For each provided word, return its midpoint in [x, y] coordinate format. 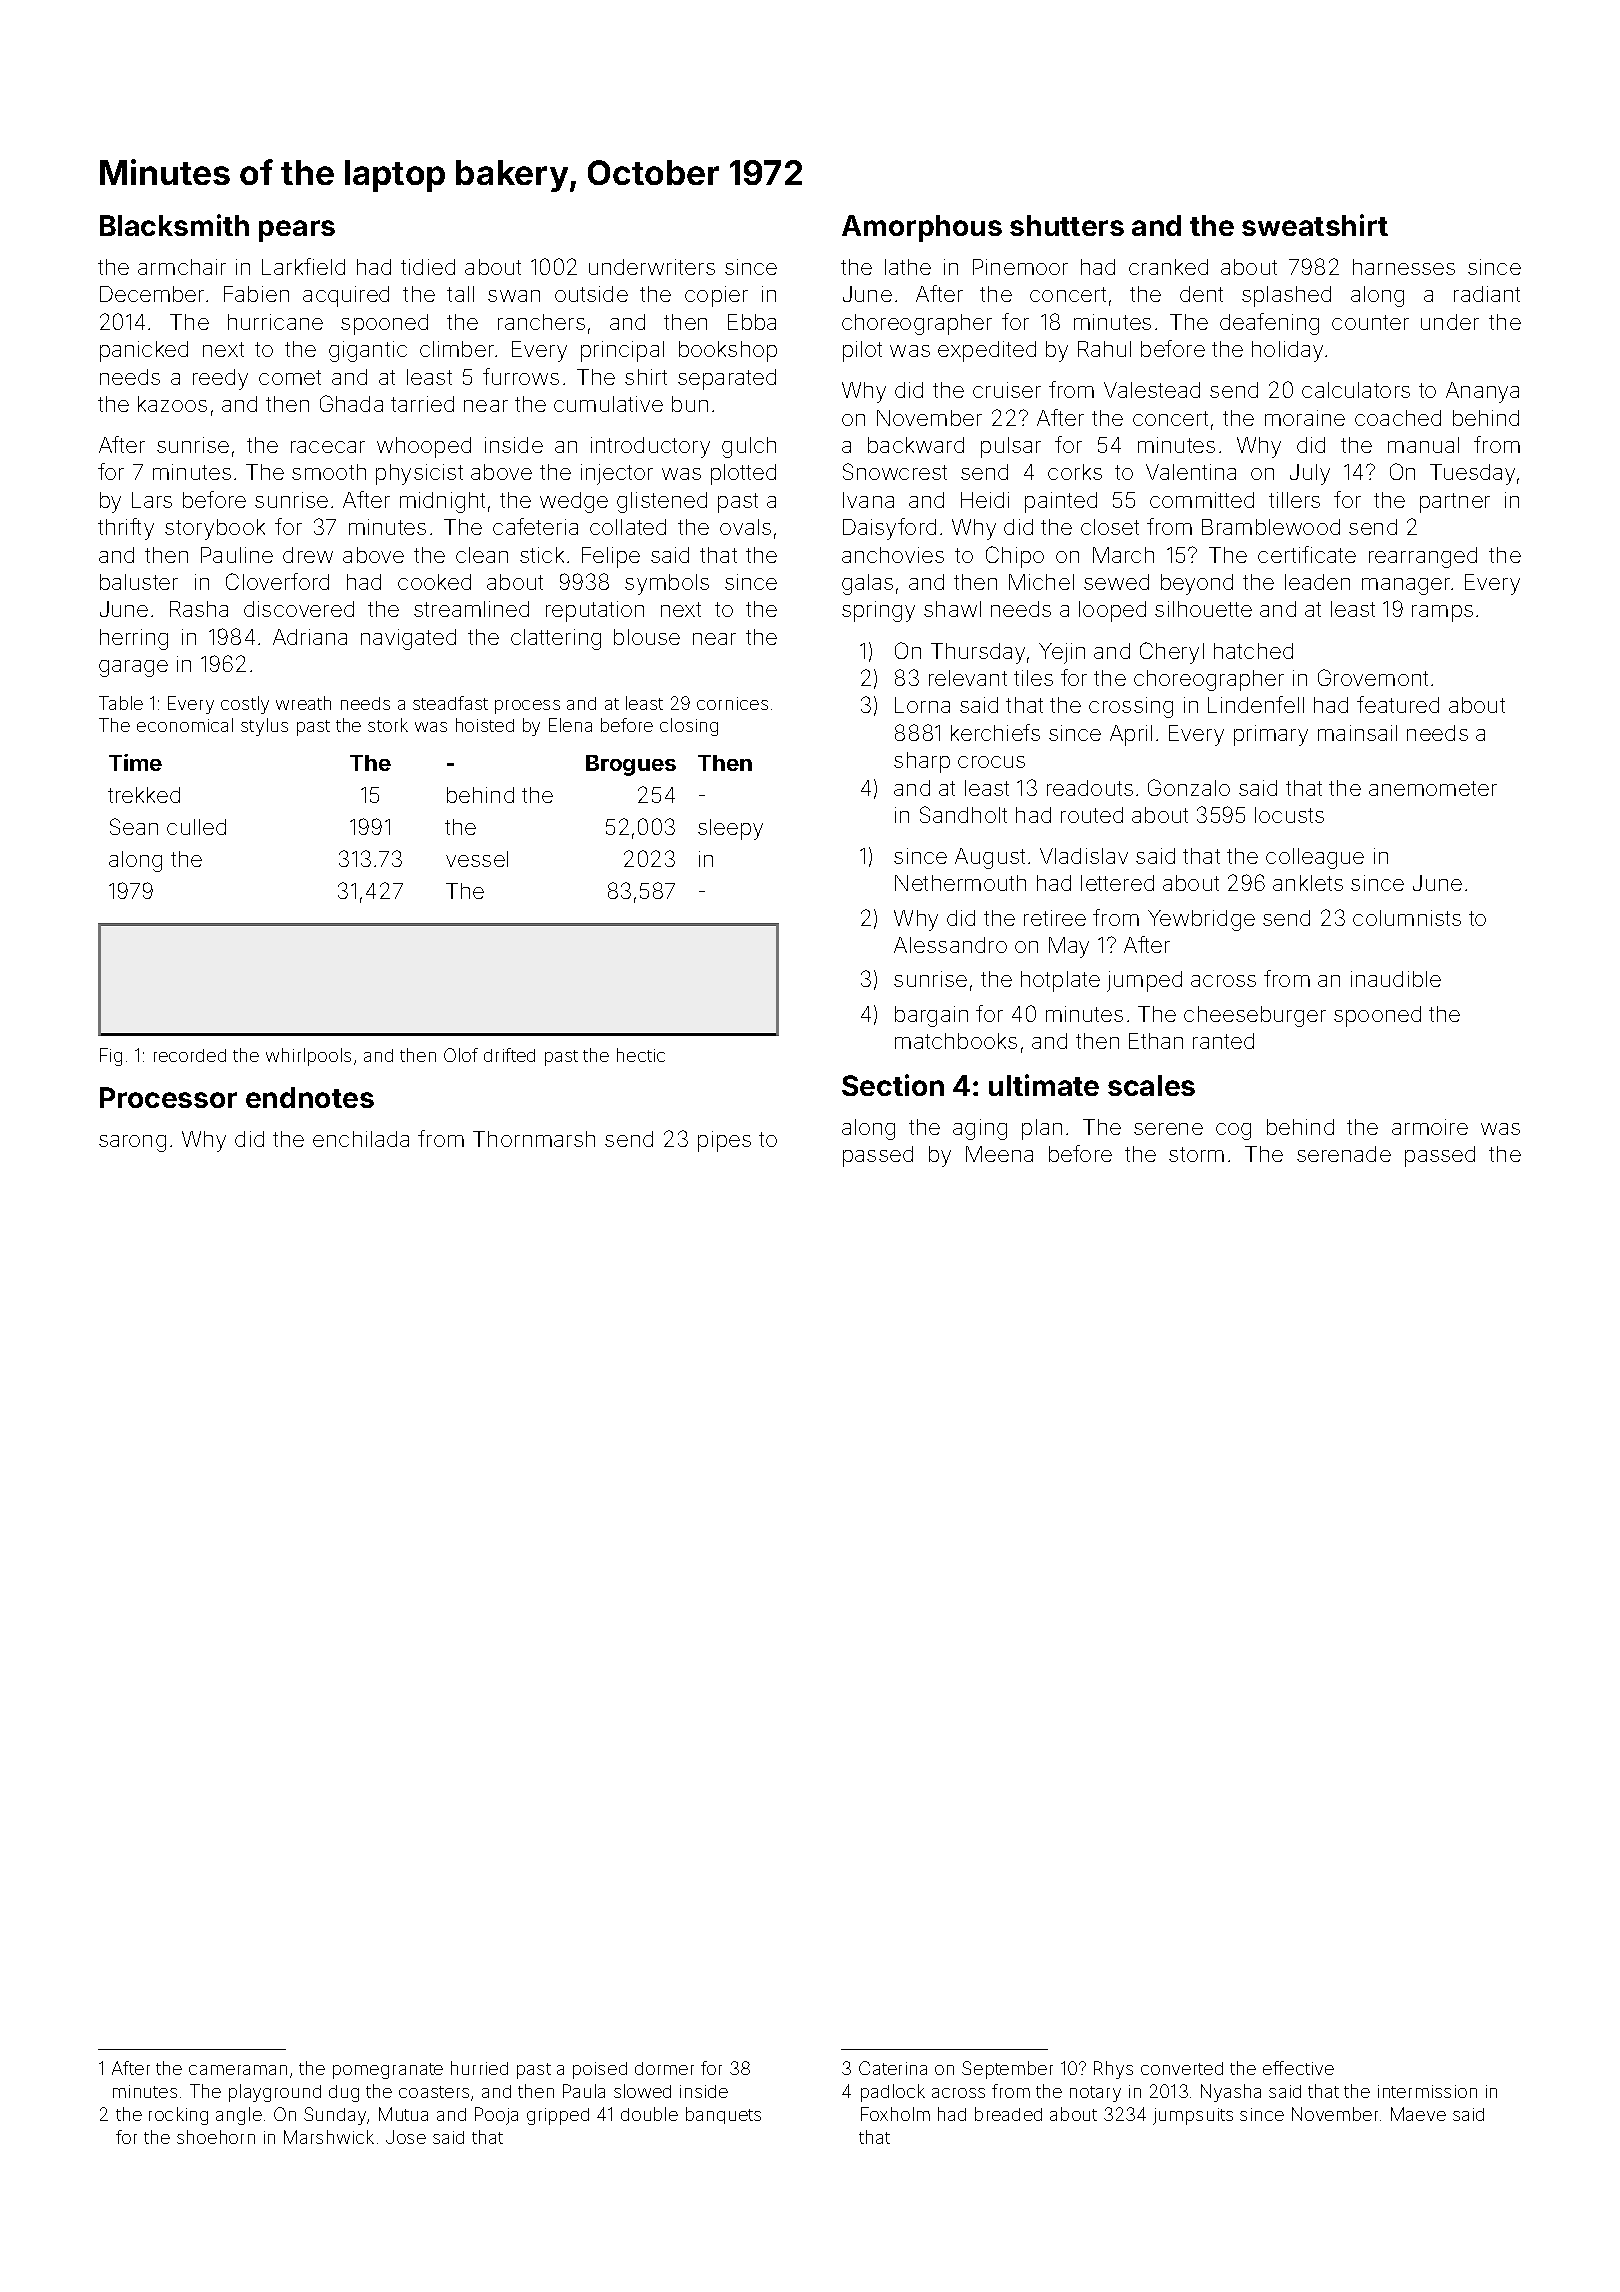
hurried [479, 2068]
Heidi [985, 500]
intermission [1427, 2091]
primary [1271, 735]
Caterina [893, 2068]
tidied [428, 267]
